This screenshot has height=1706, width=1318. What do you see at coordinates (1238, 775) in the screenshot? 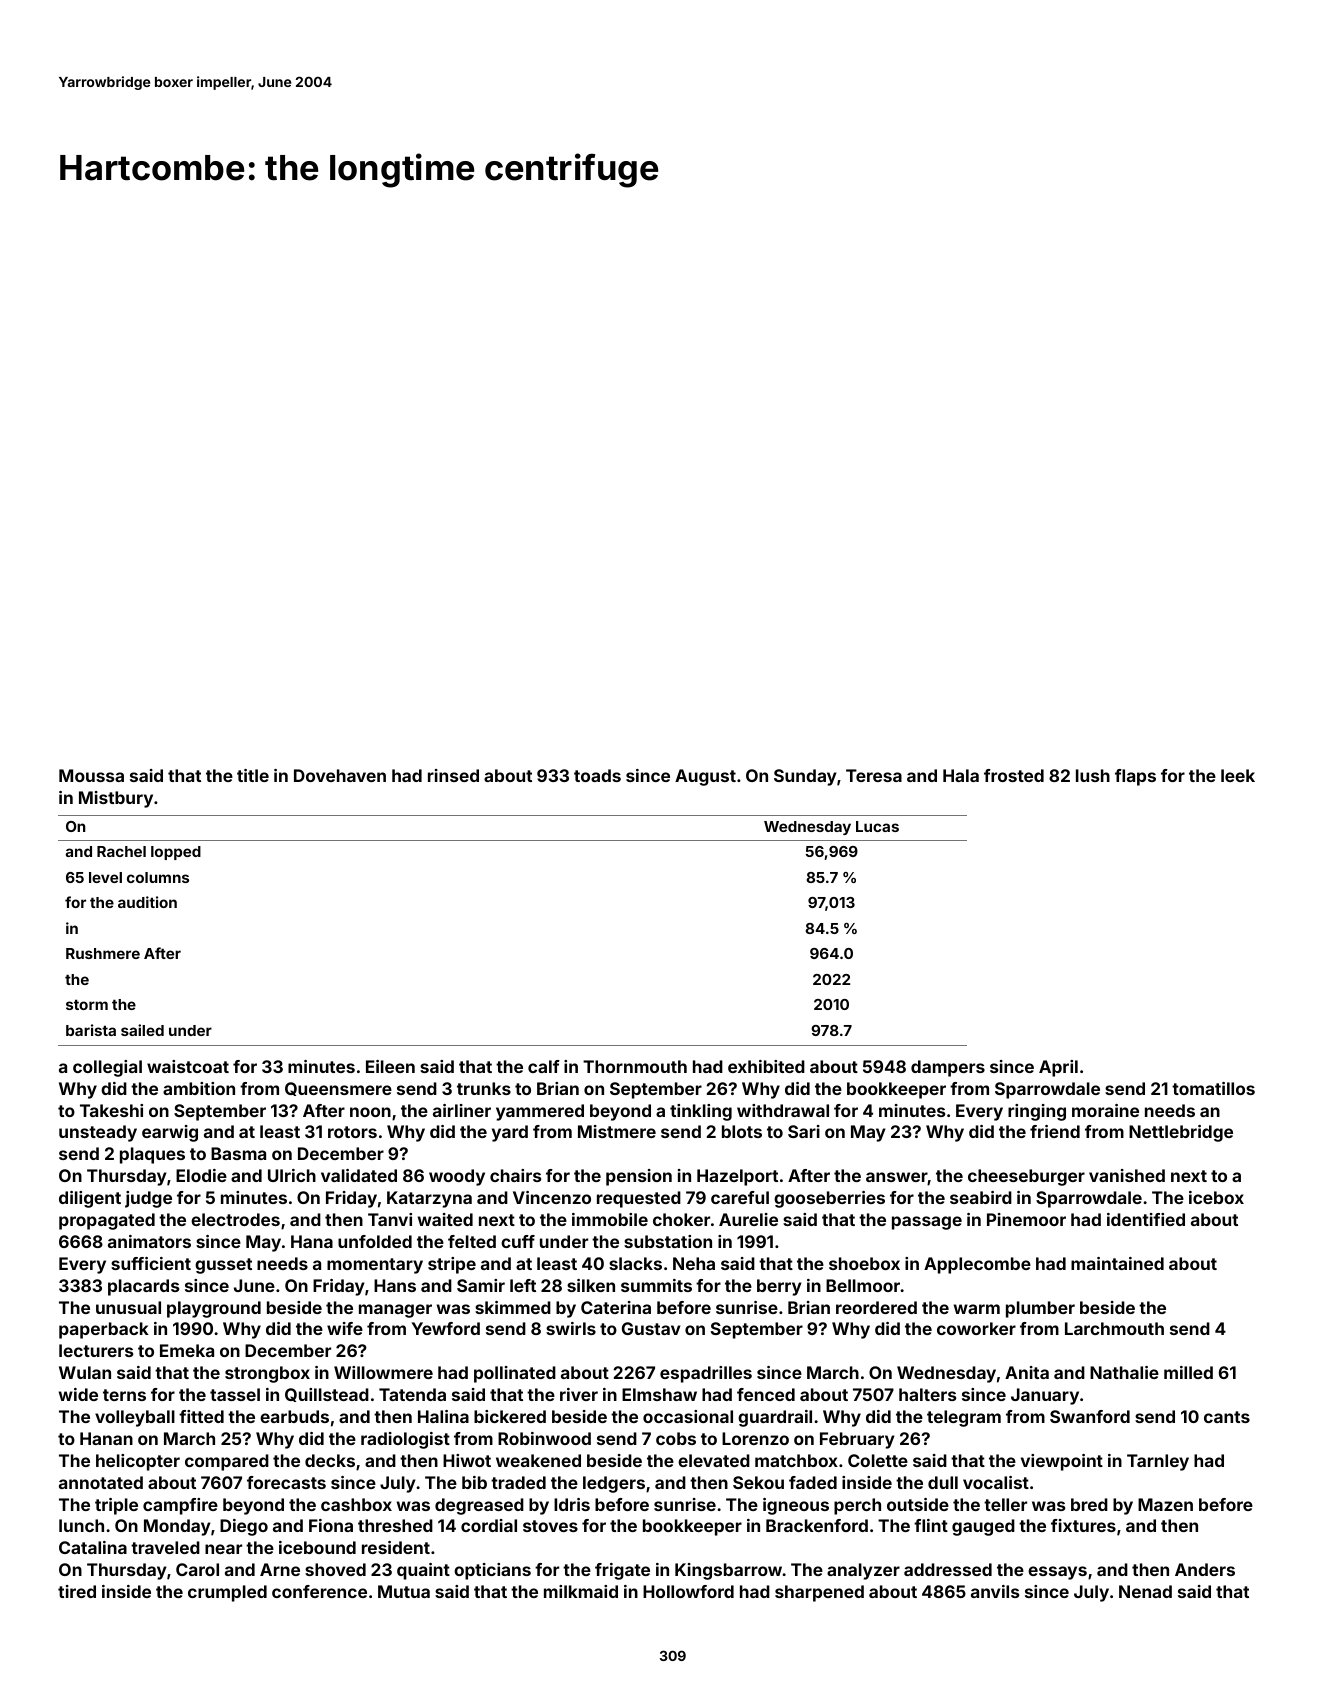
I see `leek` at bounding box center [1238, 775].
